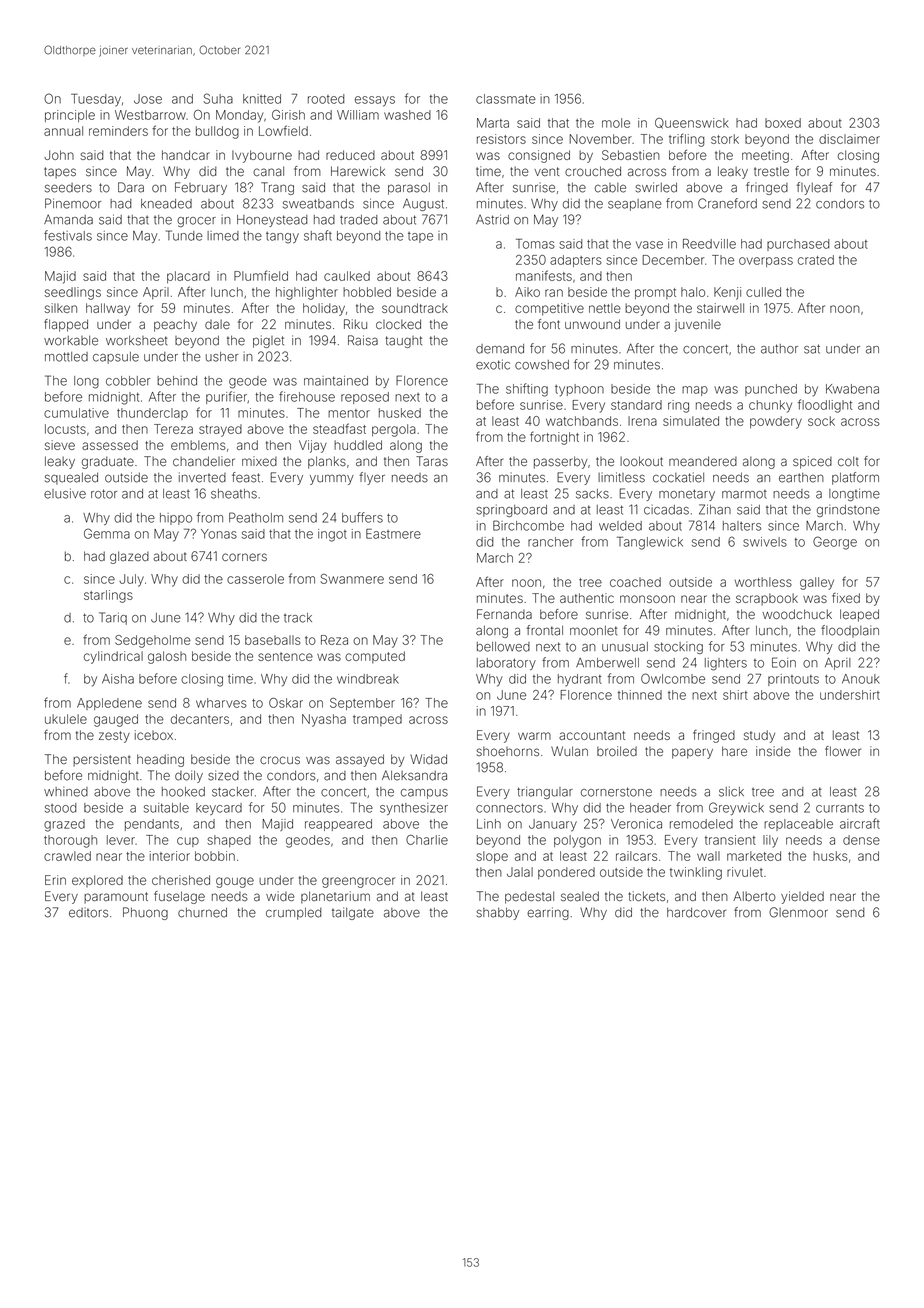 The height and width of the screenshot is (1308, 924). I want to click on broiled, so click(617, 751).
